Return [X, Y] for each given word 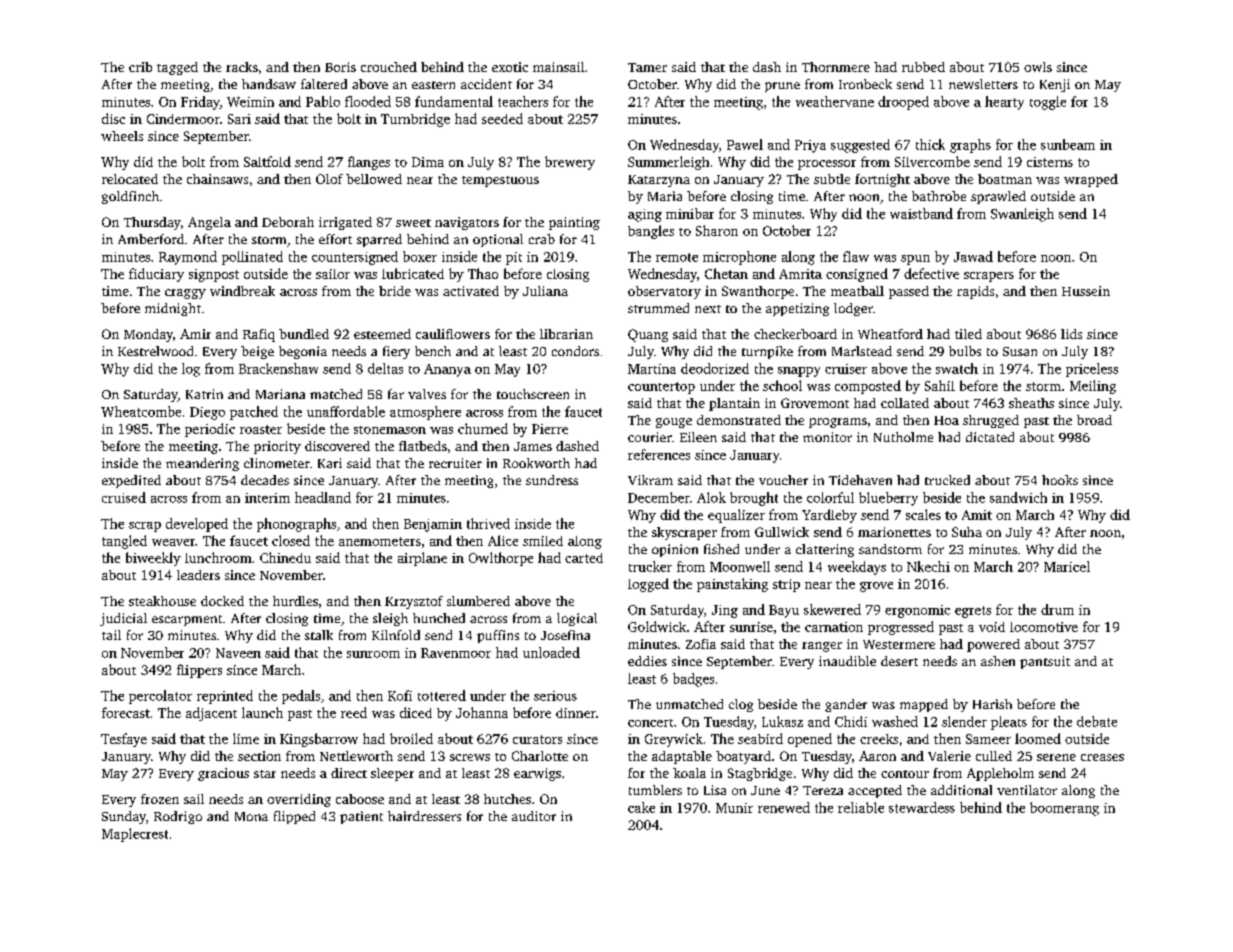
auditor [534, 816]
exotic [510, 67]
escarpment [187, 620]
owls [1038, 67]
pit [514, 258]
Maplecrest [135, 835]
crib [140, 67]
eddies [647, 661]
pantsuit [1045, 662]
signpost [214, 275]
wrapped [1091, 180]
